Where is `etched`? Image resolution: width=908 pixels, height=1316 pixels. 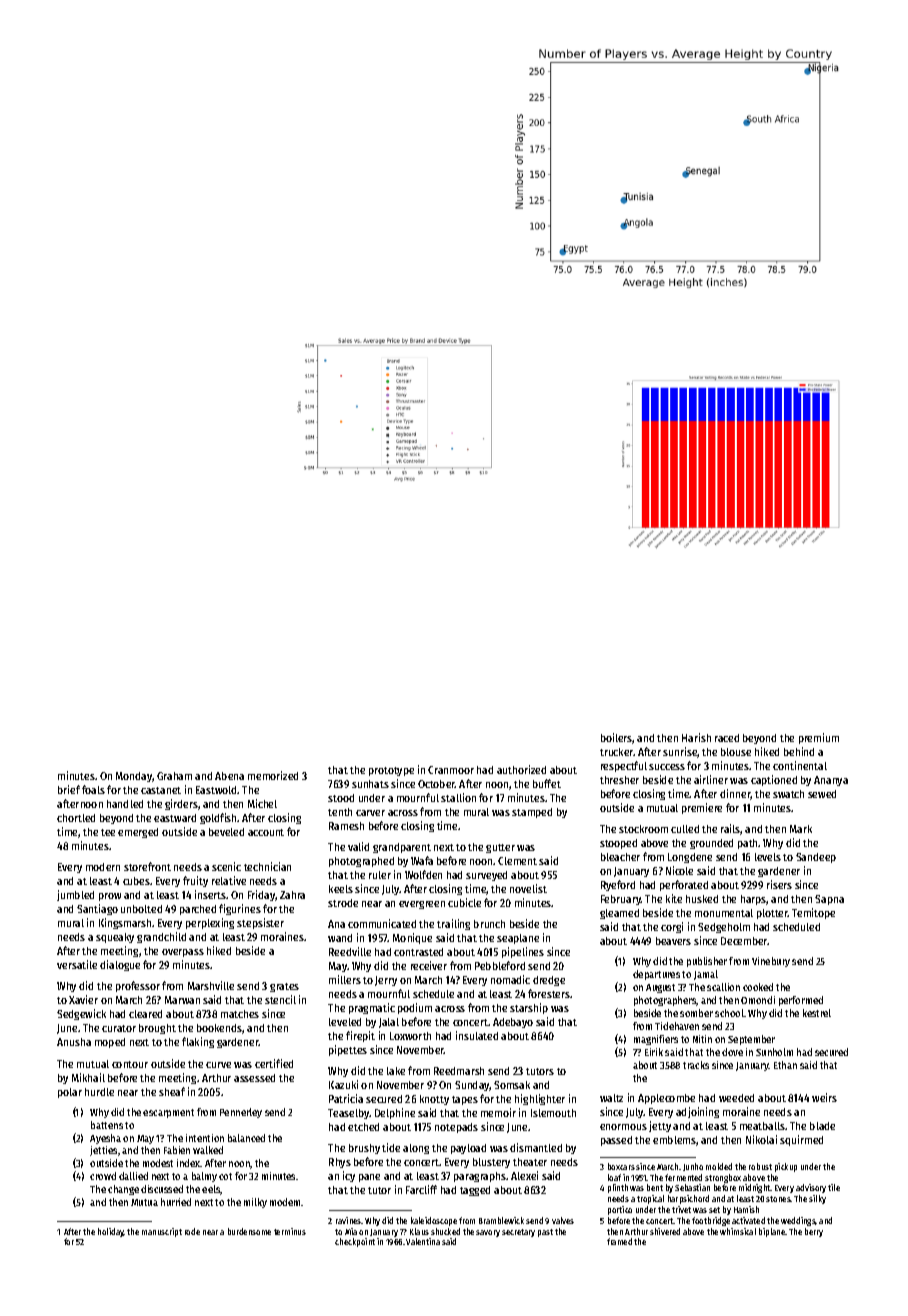
etched is located at coordinates (363, 1127).
